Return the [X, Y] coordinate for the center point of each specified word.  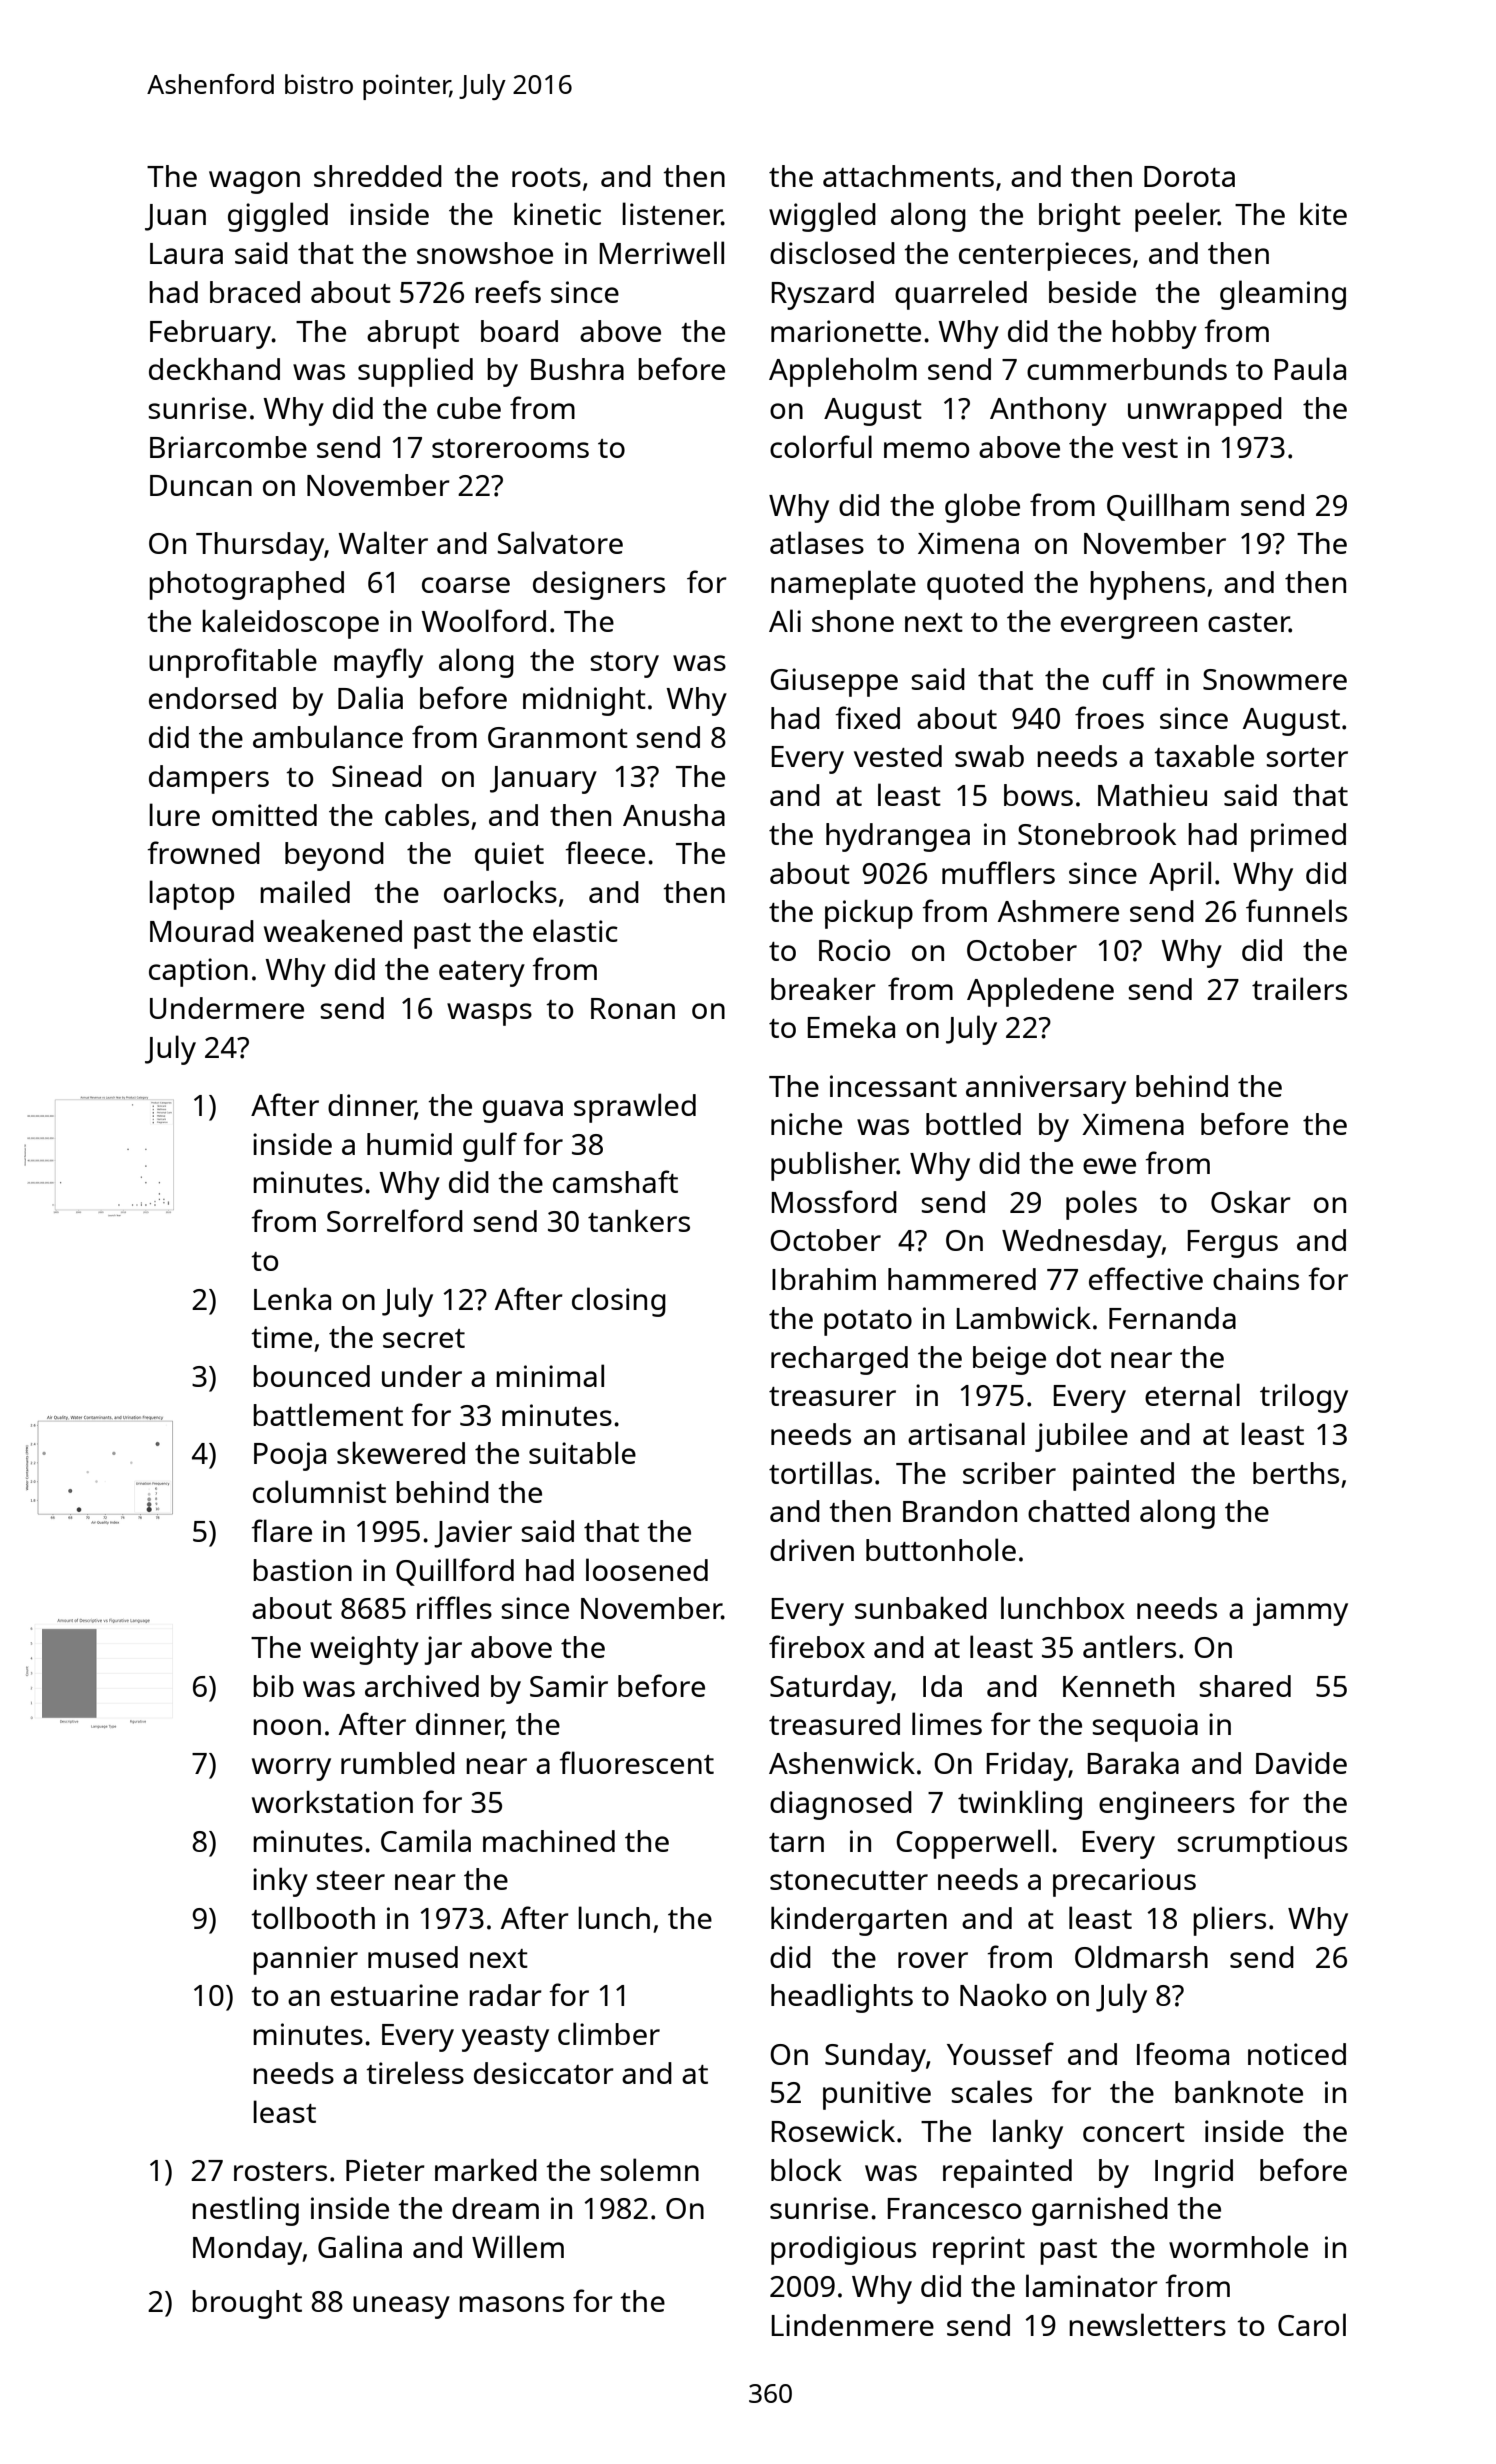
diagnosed [841, 1805]
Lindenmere [853, 2325]
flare [281, 1530]
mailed [305, 891]
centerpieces [1045, 256]
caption [198, 972]
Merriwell [662, 252]
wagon [254, 182]
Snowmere [1275, 679]
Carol [1312, 2324]
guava [523, 1111]
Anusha [674, 815]
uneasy [401, 2307]
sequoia [1145, 1727]
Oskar [1251, 1201]
